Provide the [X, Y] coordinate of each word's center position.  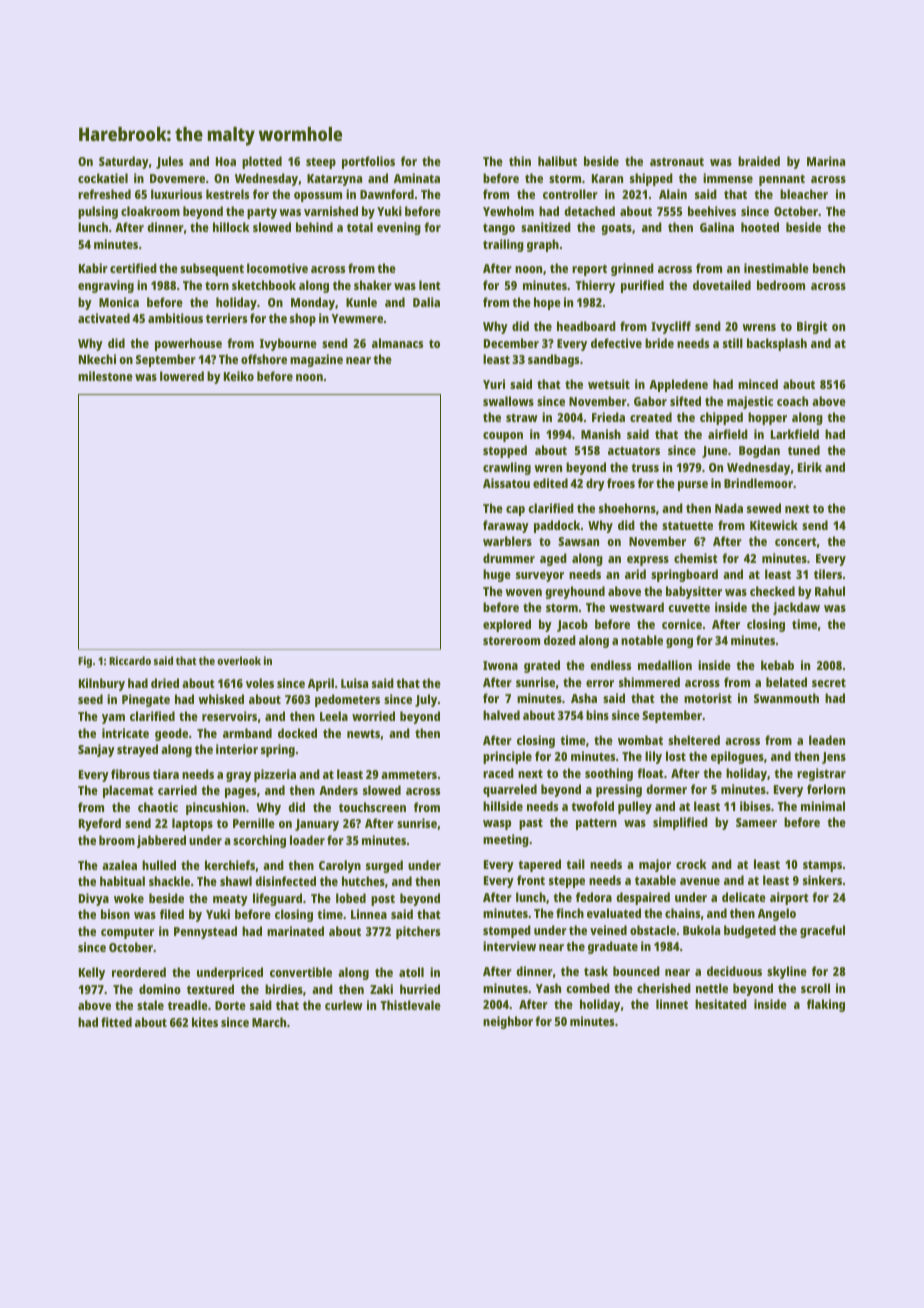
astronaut [677, 161]
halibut [557, 161]
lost [676, 756]
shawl [236, 881]
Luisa [354, 683]
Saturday [124, 162]
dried [165, 683]
